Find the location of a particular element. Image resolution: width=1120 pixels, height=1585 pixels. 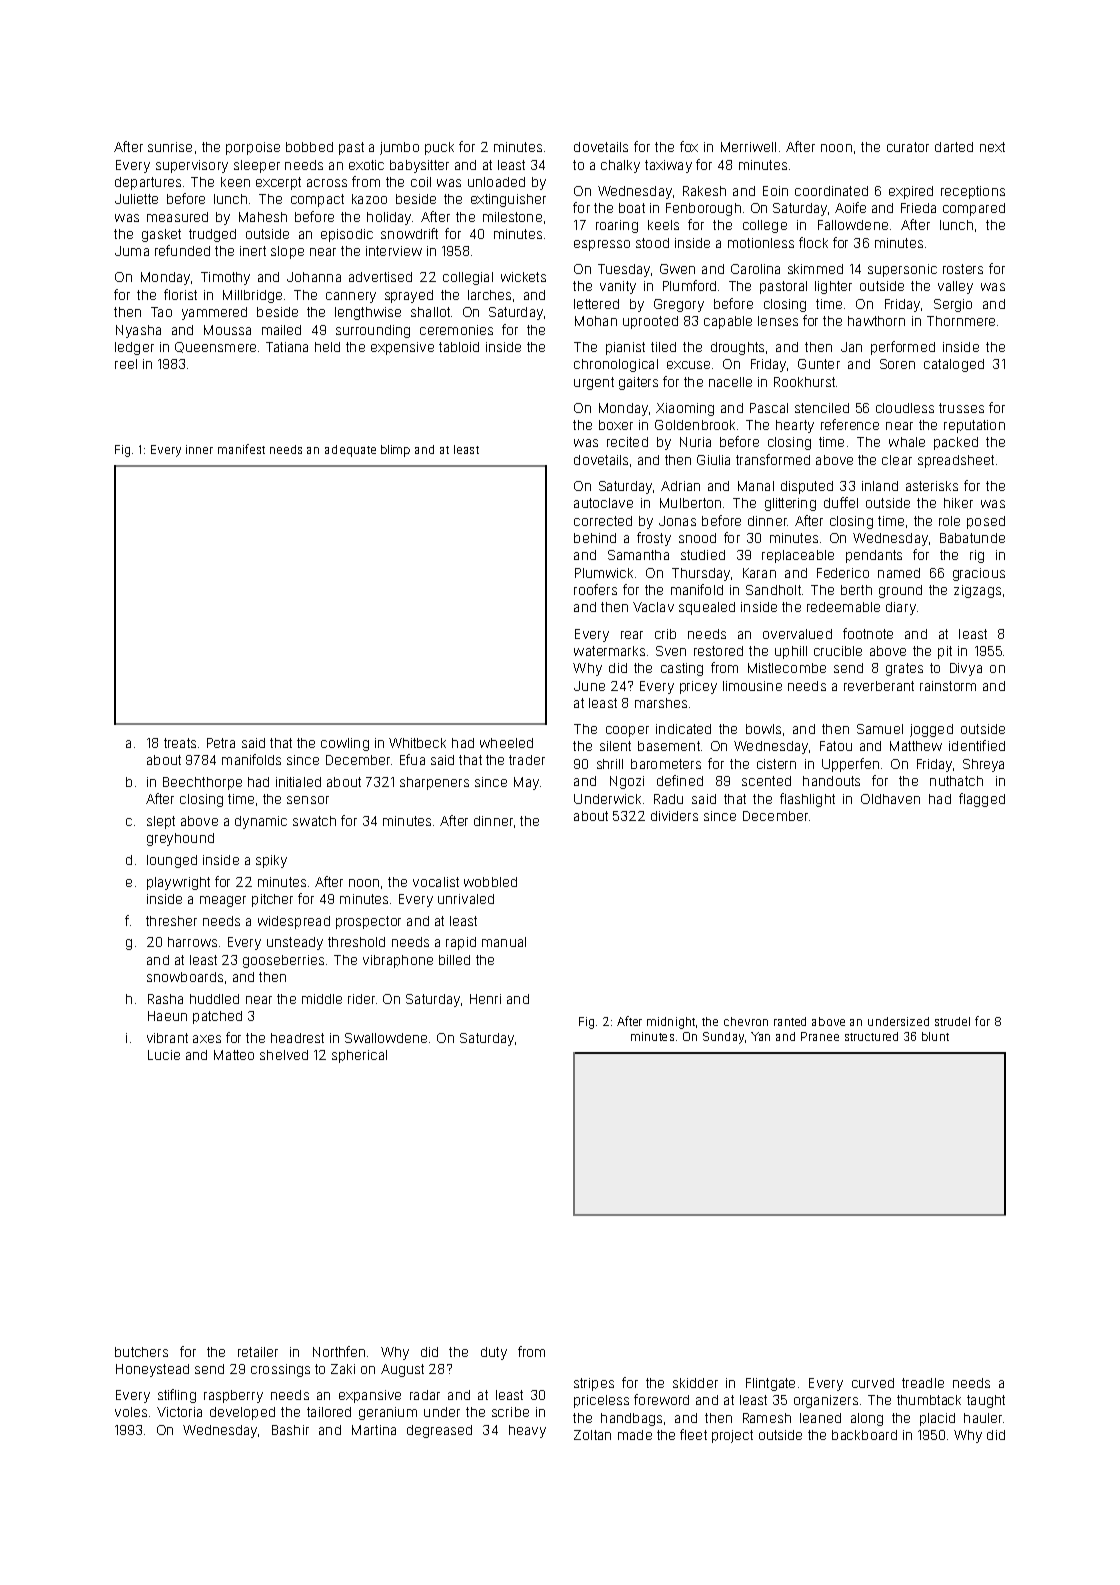

vibraphone is located at coordinates (398, 961).
